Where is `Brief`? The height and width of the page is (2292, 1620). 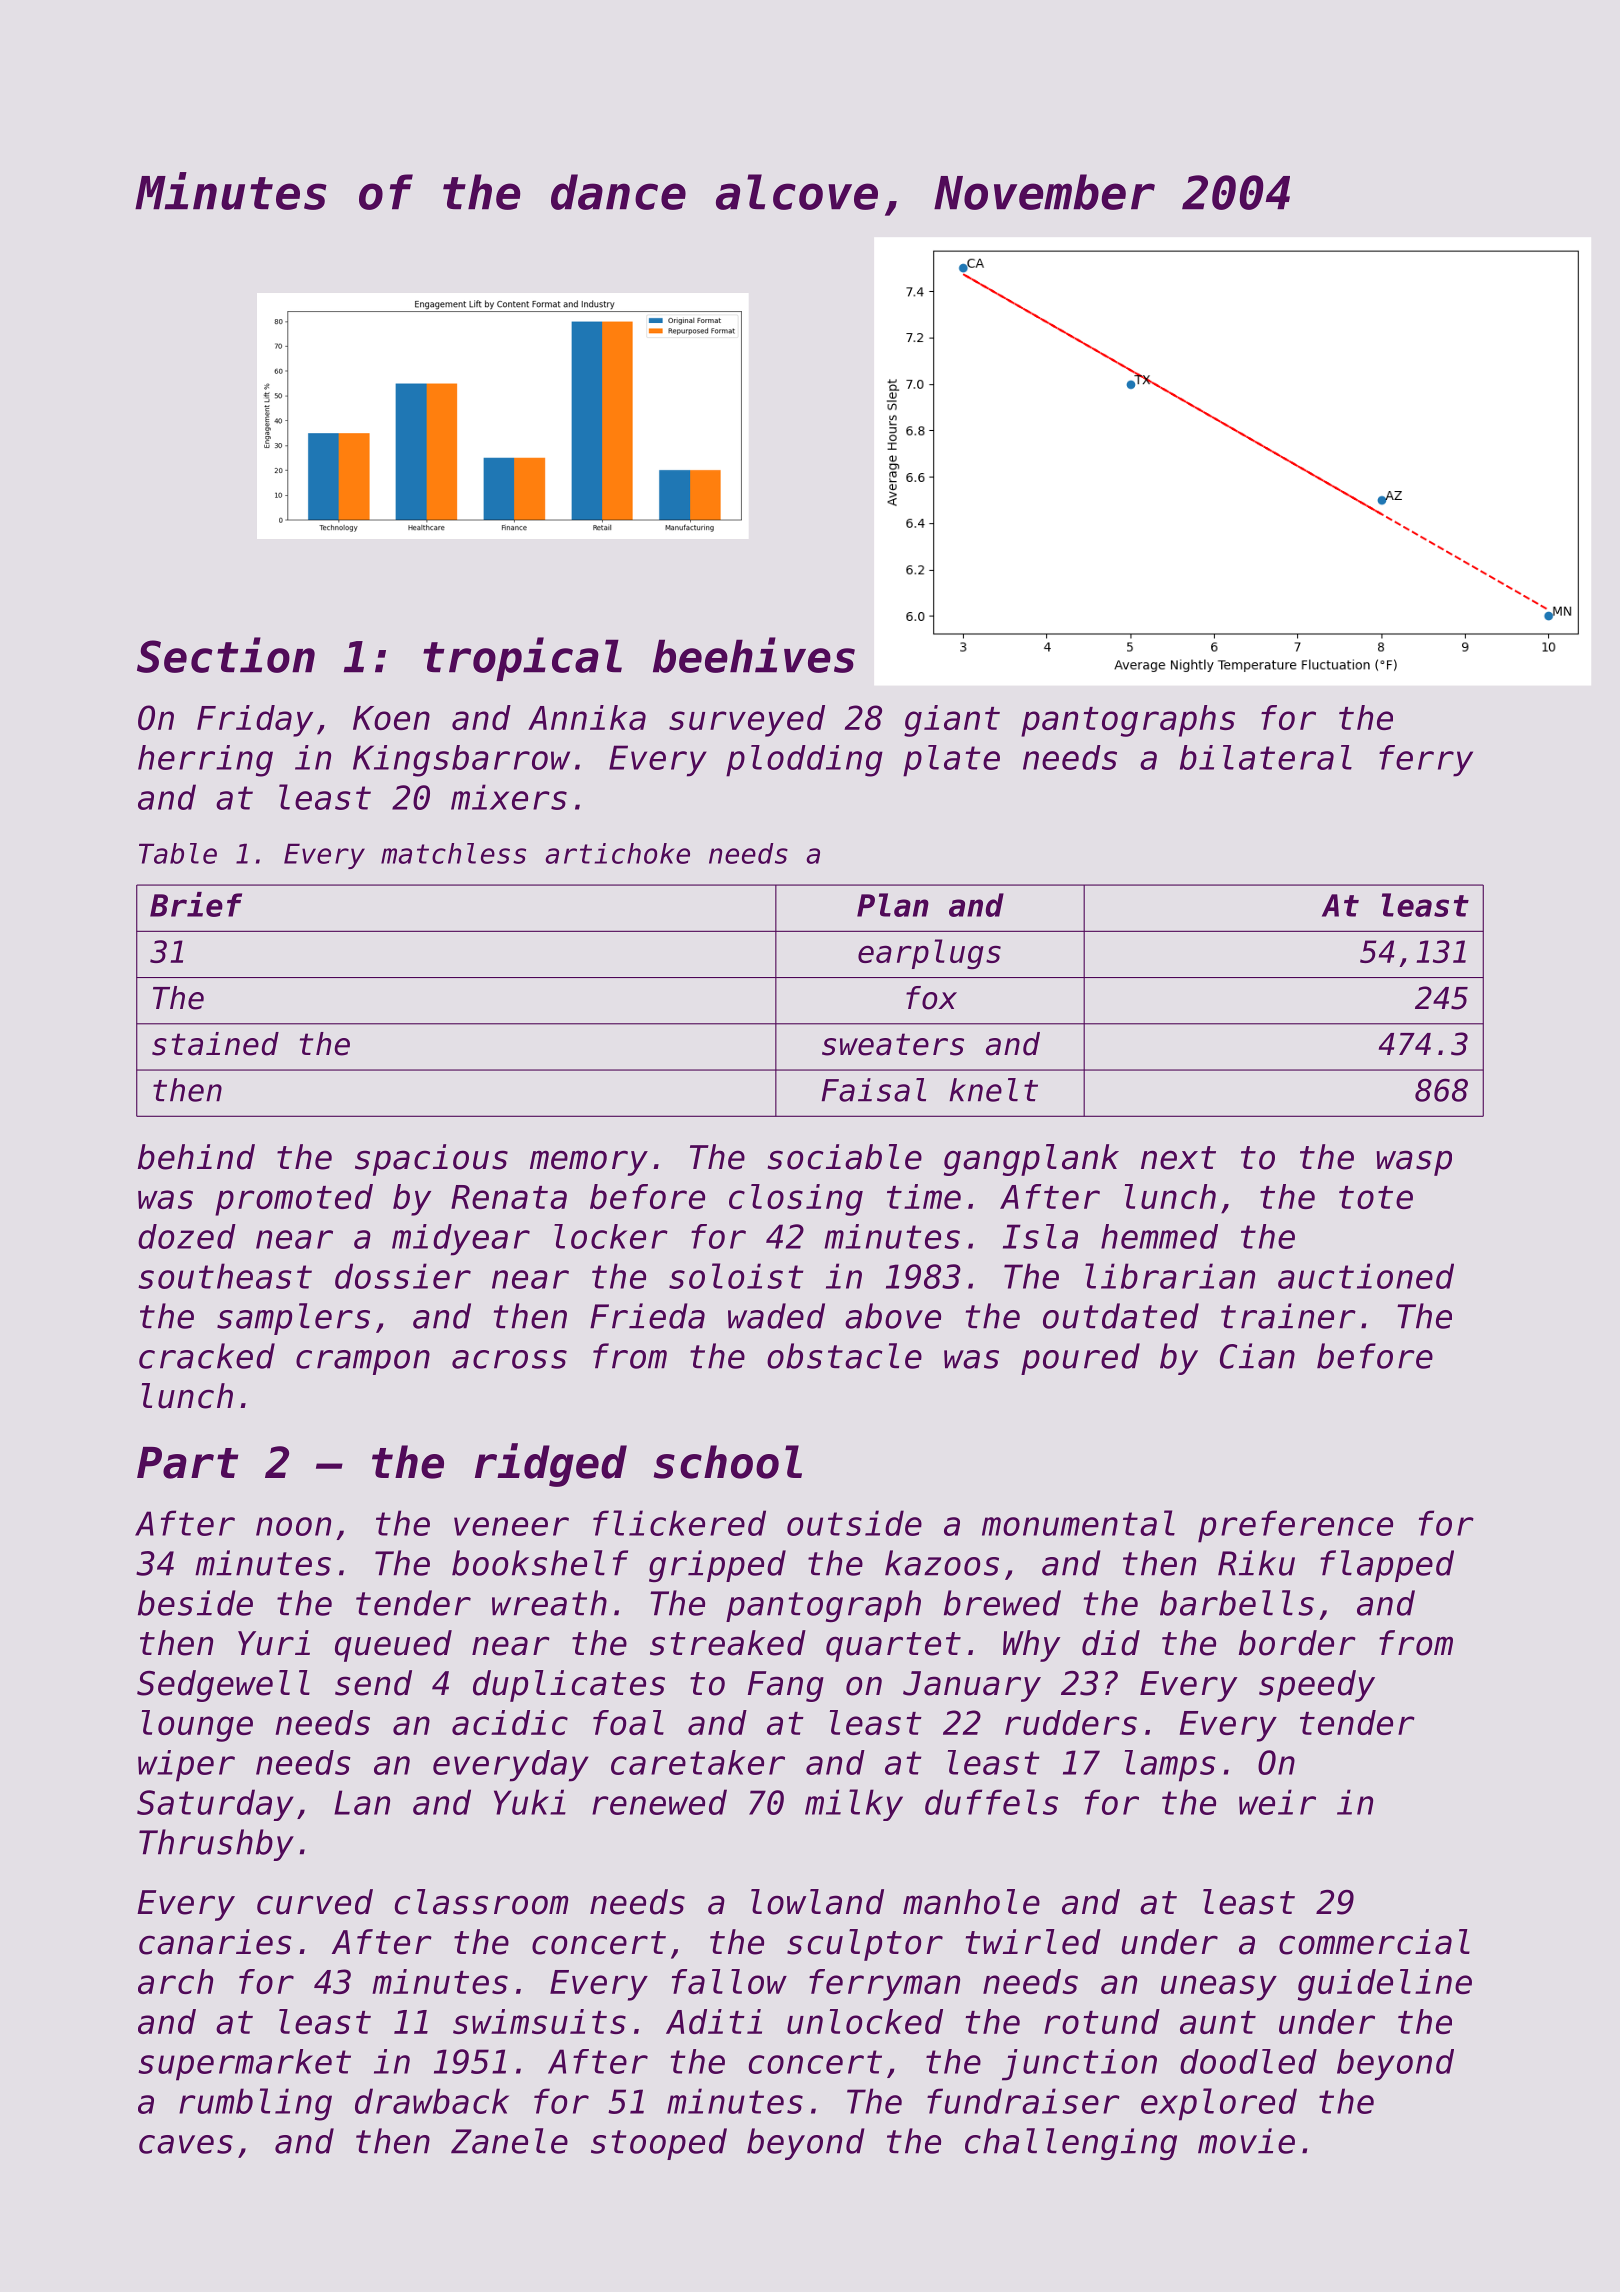 Brief is located at coordinates (196, 904).
